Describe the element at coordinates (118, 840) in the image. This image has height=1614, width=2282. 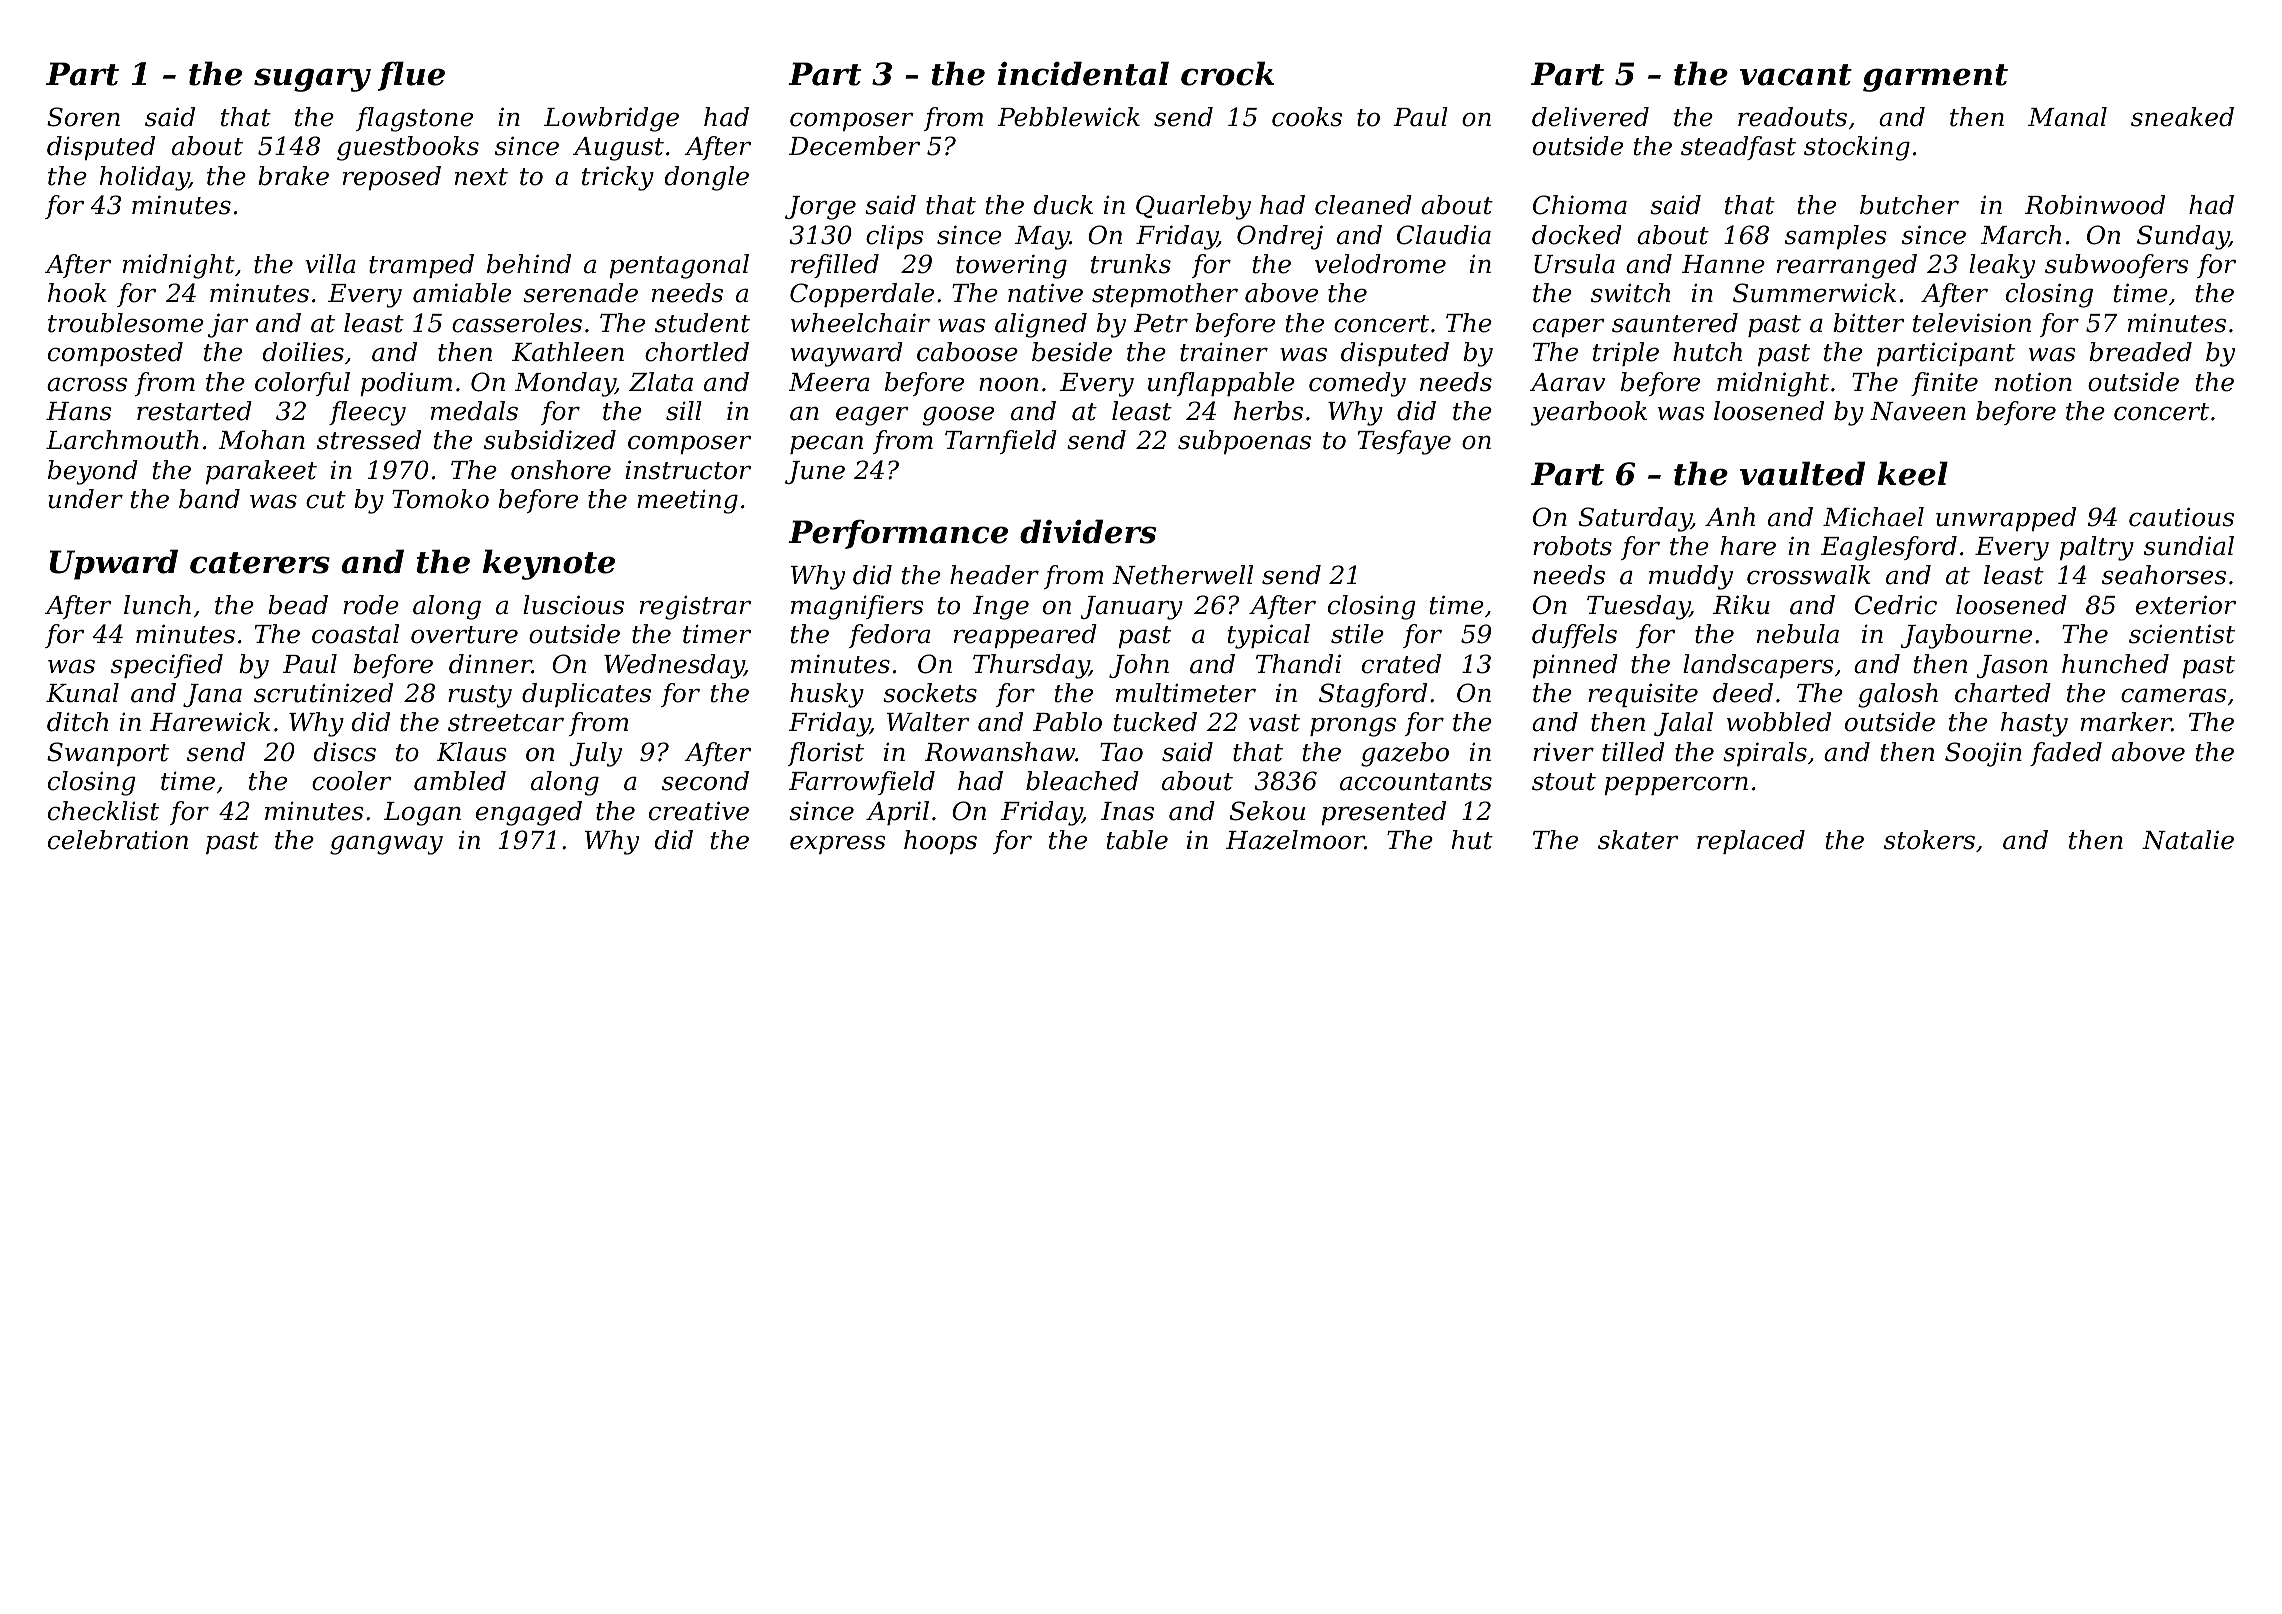
I see `celebration` at that location.
